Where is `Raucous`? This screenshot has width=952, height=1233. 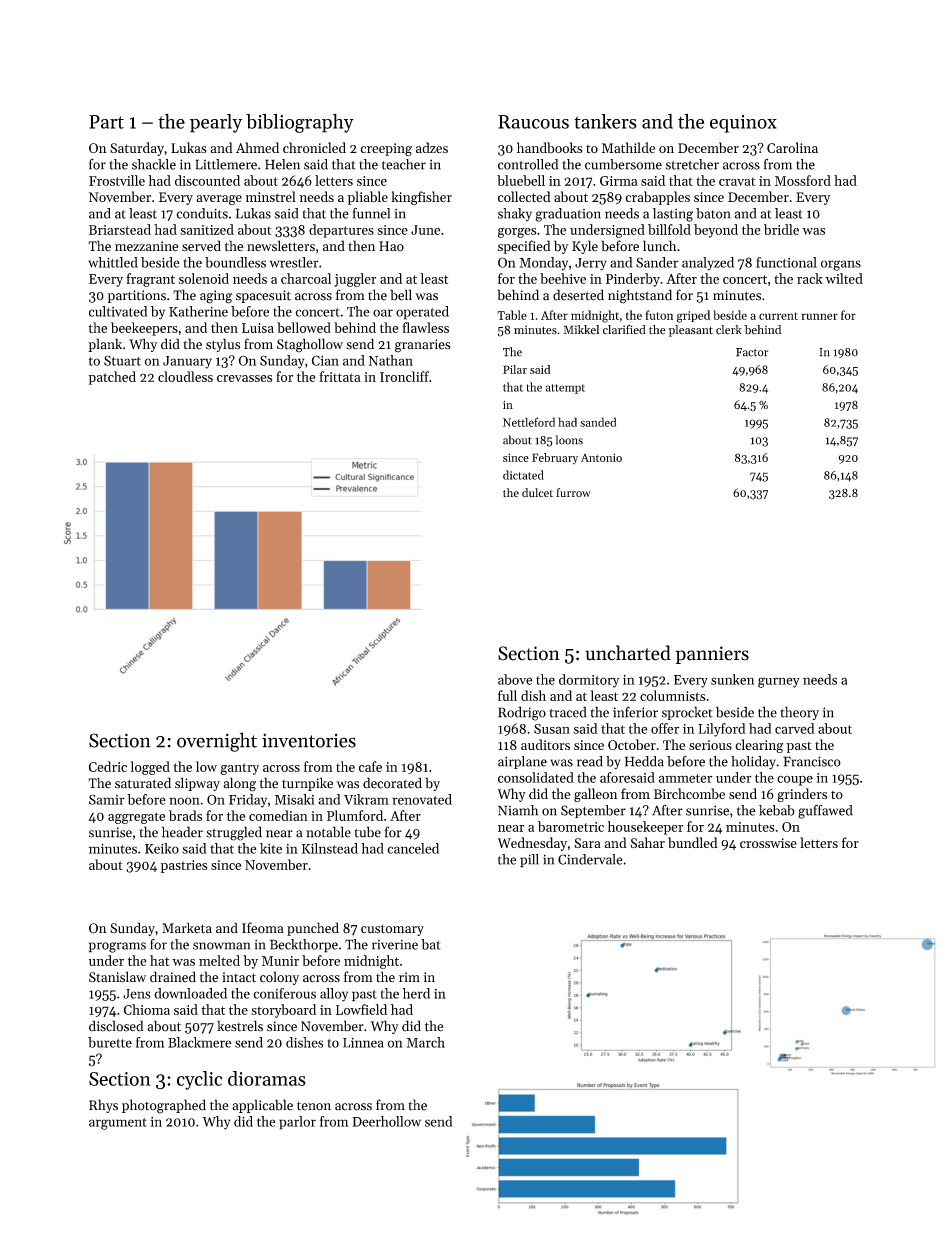
Raucous is located at coordinates (533, 122).
